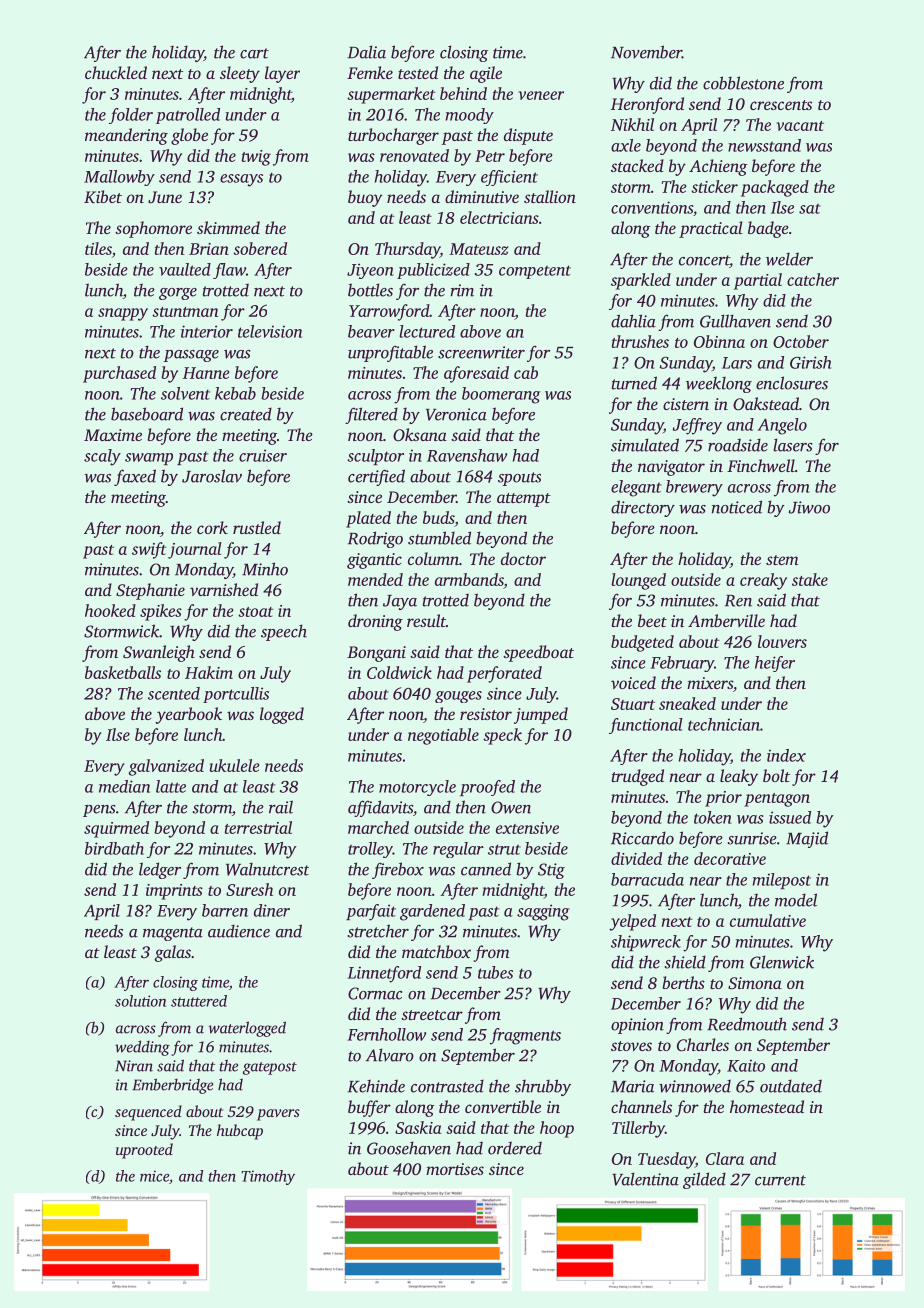 The width and height of the image is (924, 1308). I want to click on Timothy, so click(268, 1177).
